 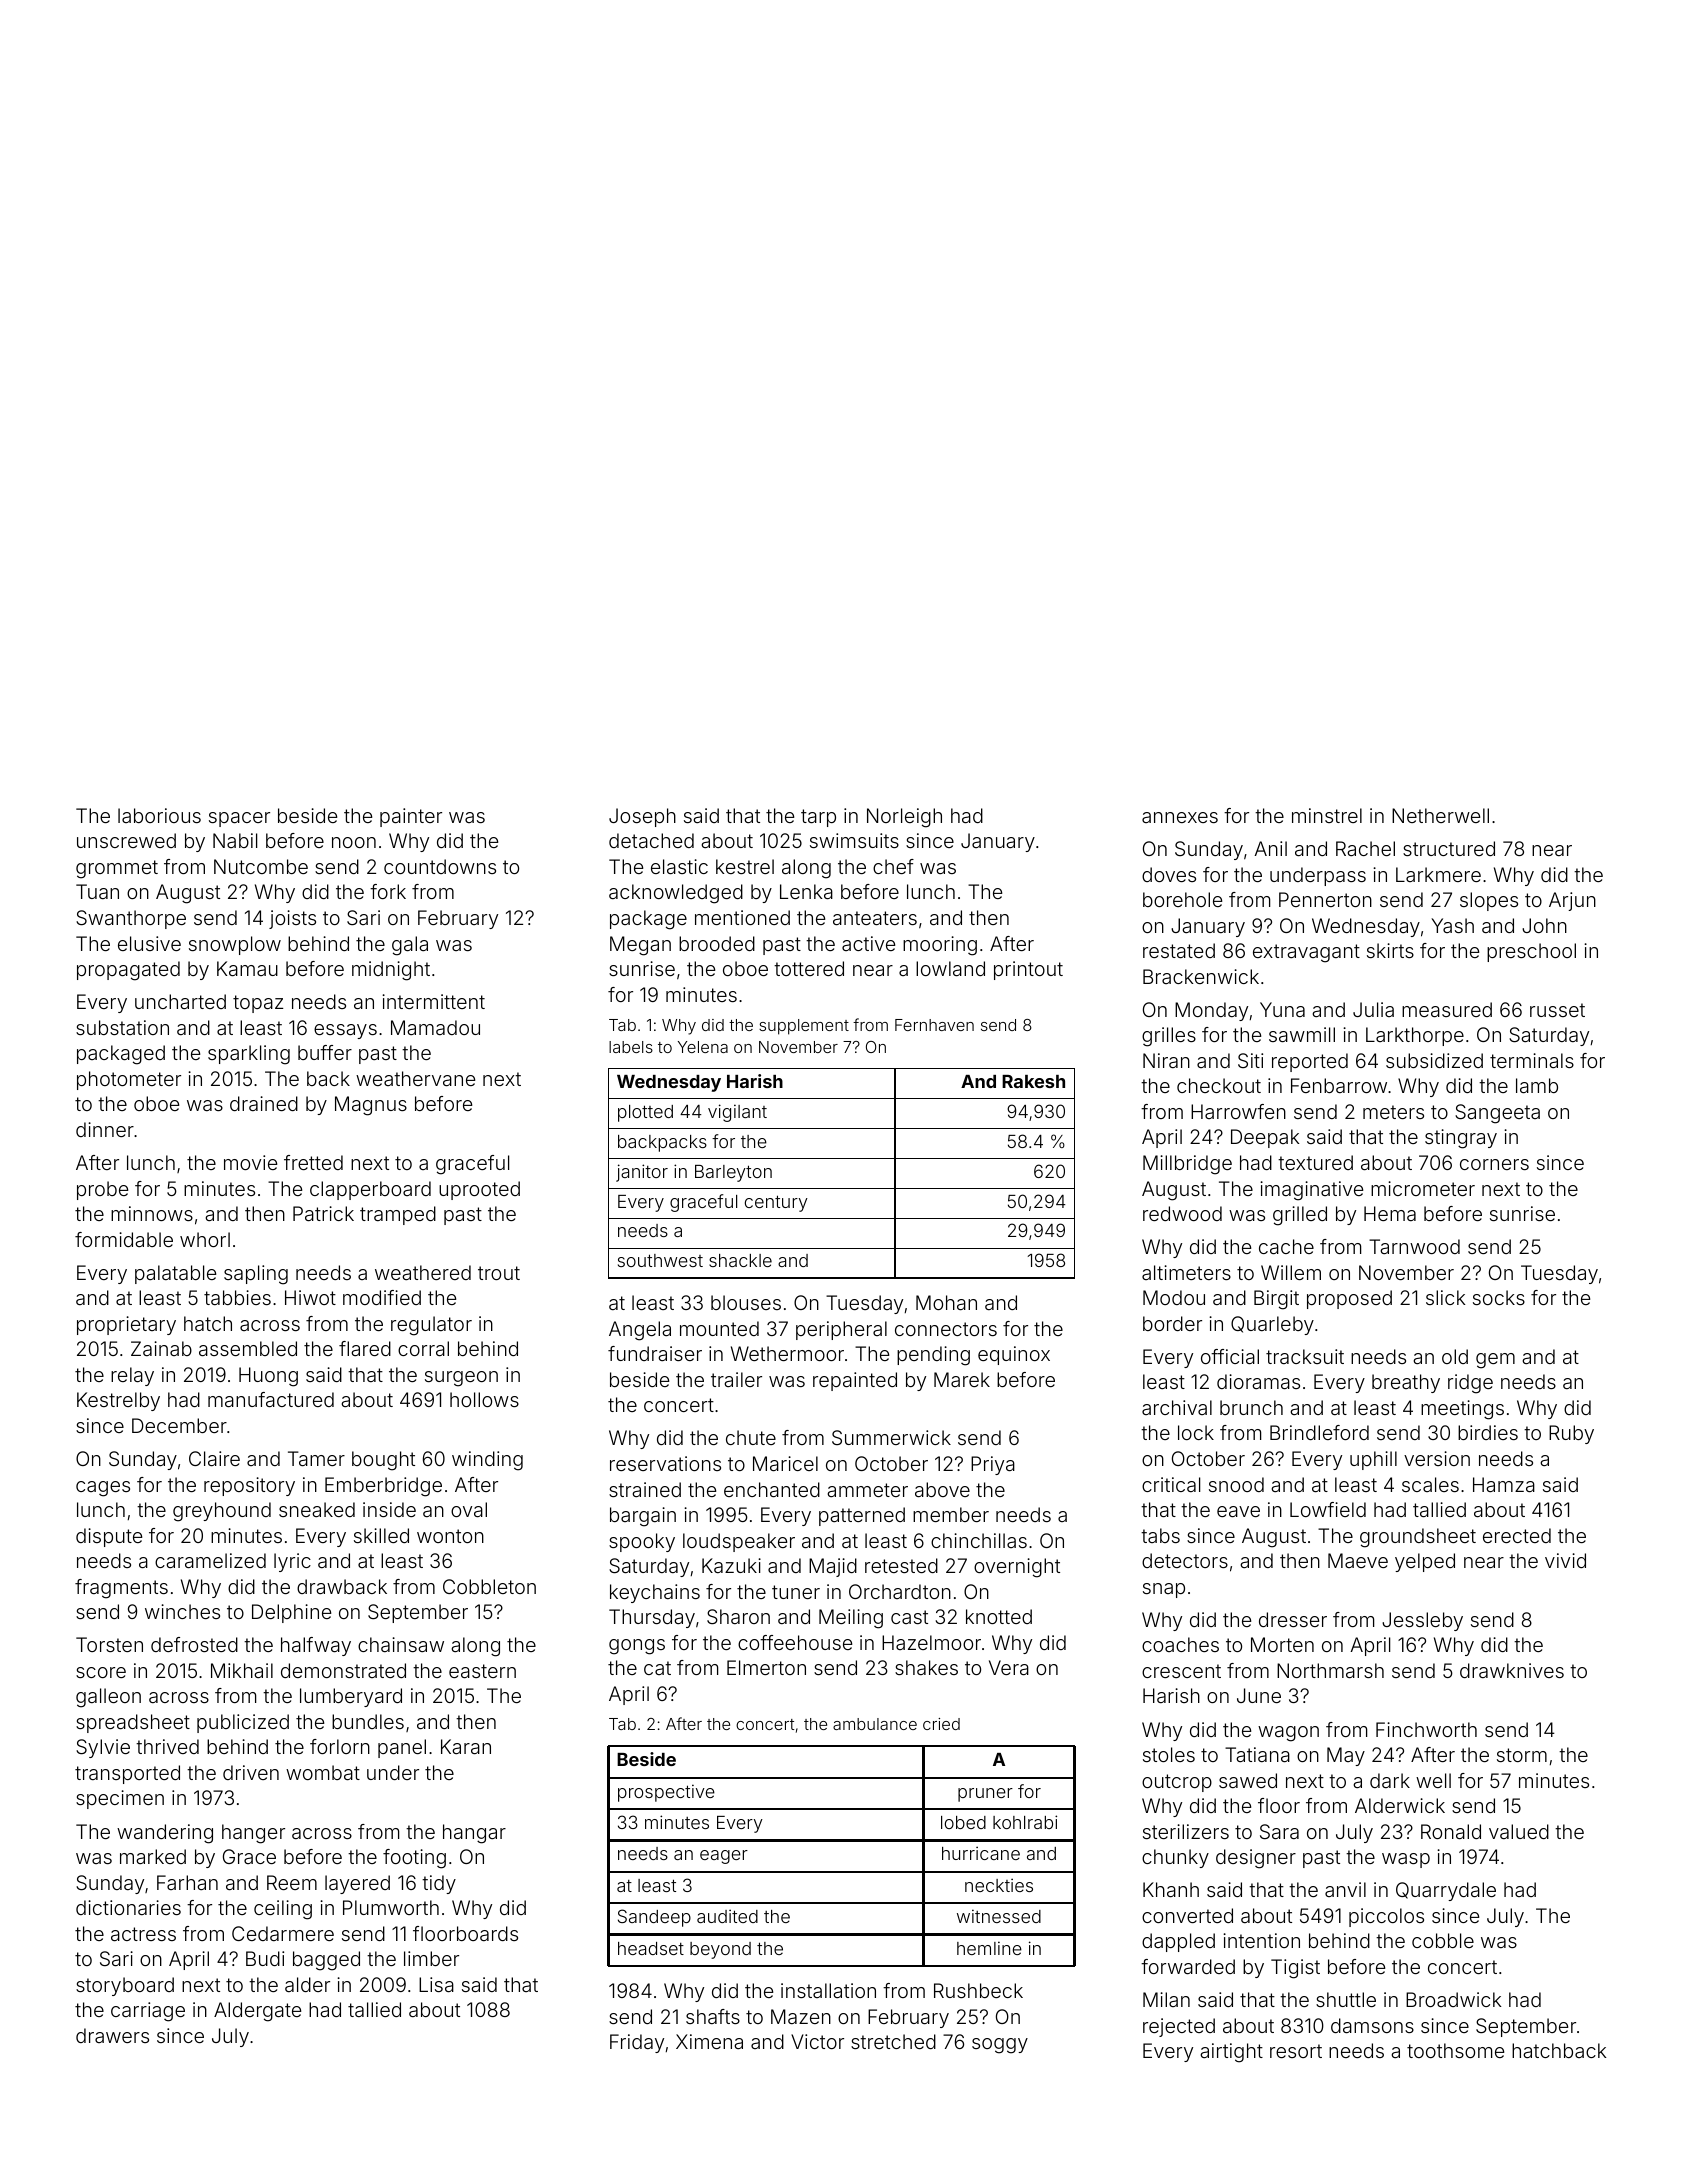 What do you see at coordinates (127, 1774) in the screenshot?
I see `transported` at bounding box center [127, 1774].
